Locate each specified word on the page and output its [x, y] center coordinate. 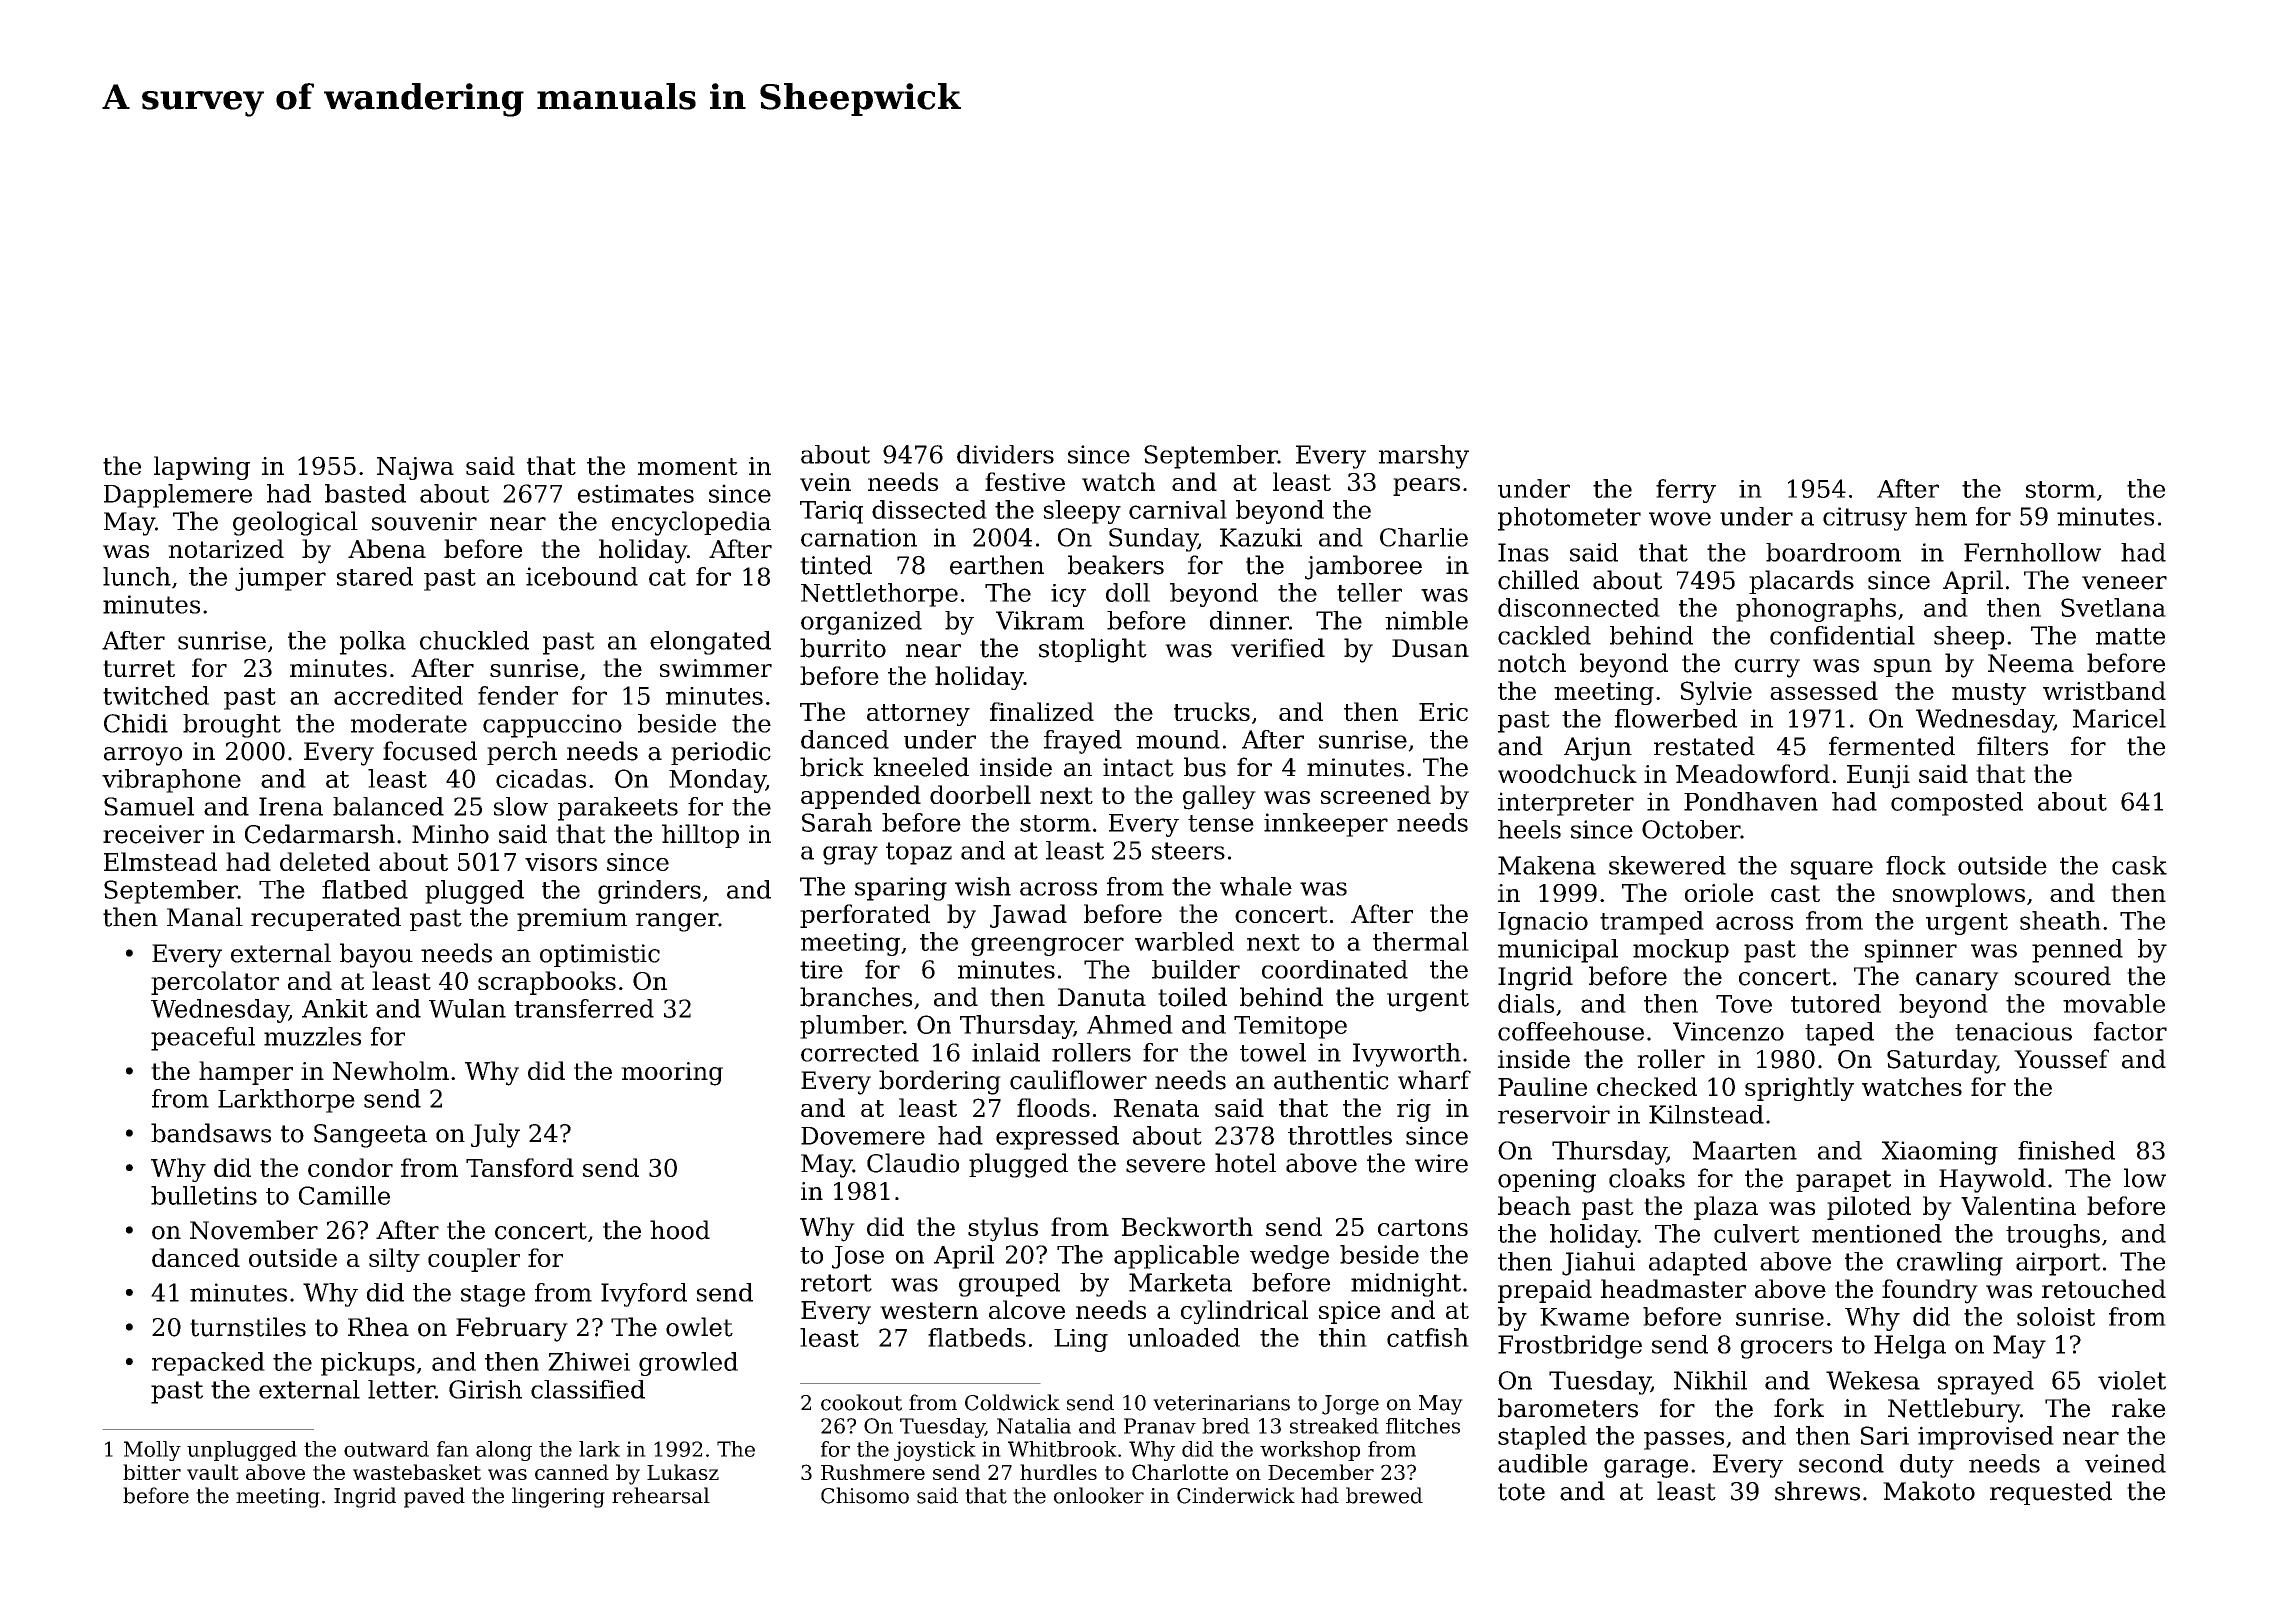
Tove [1744, 1004]
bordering [940, 1082]
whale [1256, 886]
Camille [344, 1195]
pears [1426, 487]
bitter [152, 1472]
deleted [325, 861]
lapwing [202, 468]
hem [1941, 516]
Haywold [1992, 1180]
